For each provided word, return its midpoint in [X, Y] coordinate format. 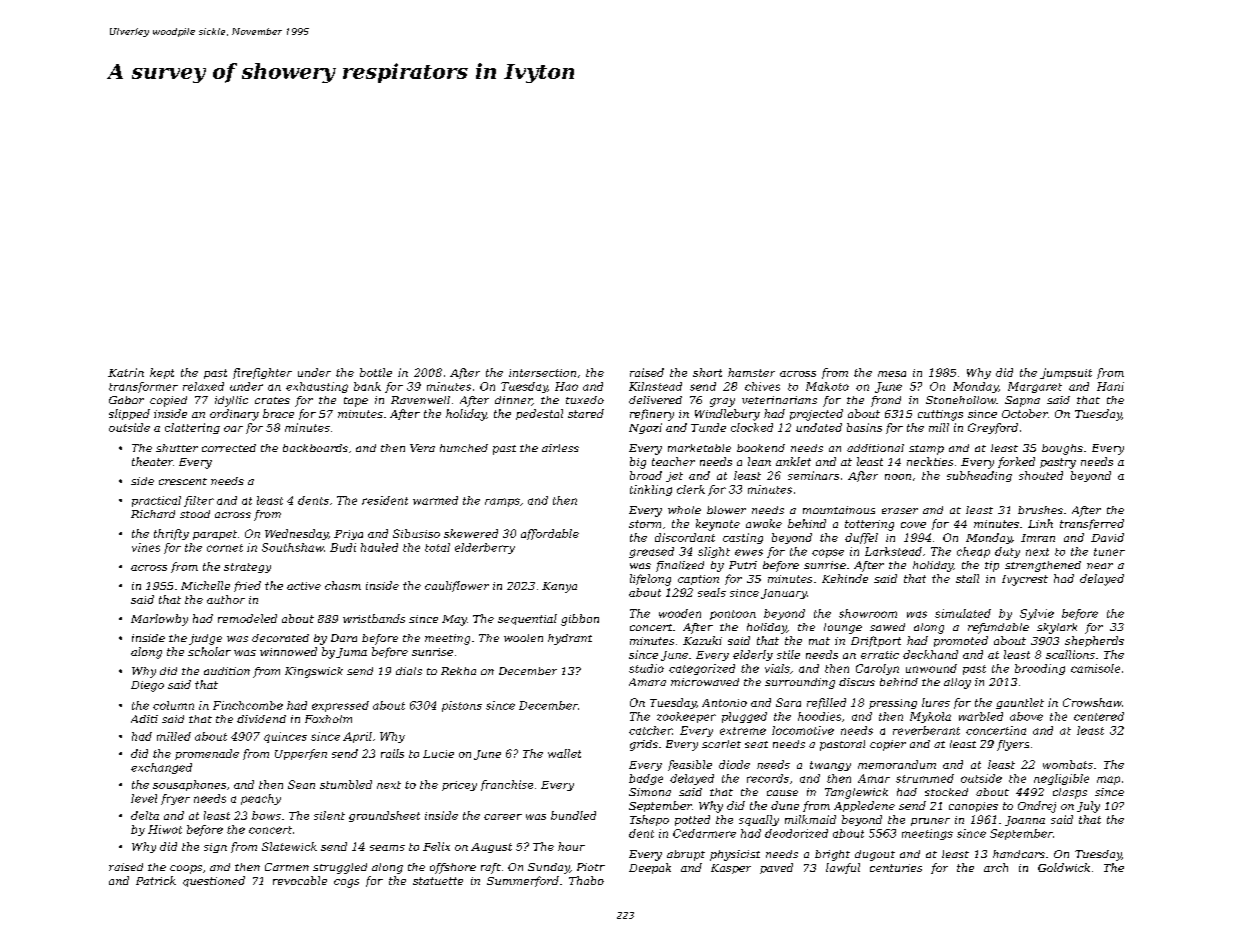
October [1025, 413]
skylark [1057, 628]
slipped [129, 414]
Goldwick [1064, 867]
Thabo [586, 880]
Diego [147, 686]
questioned [214, 881]
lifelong [650, 580]
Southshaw [293, 547]
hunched [464, 448]
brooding [1040, 669]
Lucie [438, 754]
